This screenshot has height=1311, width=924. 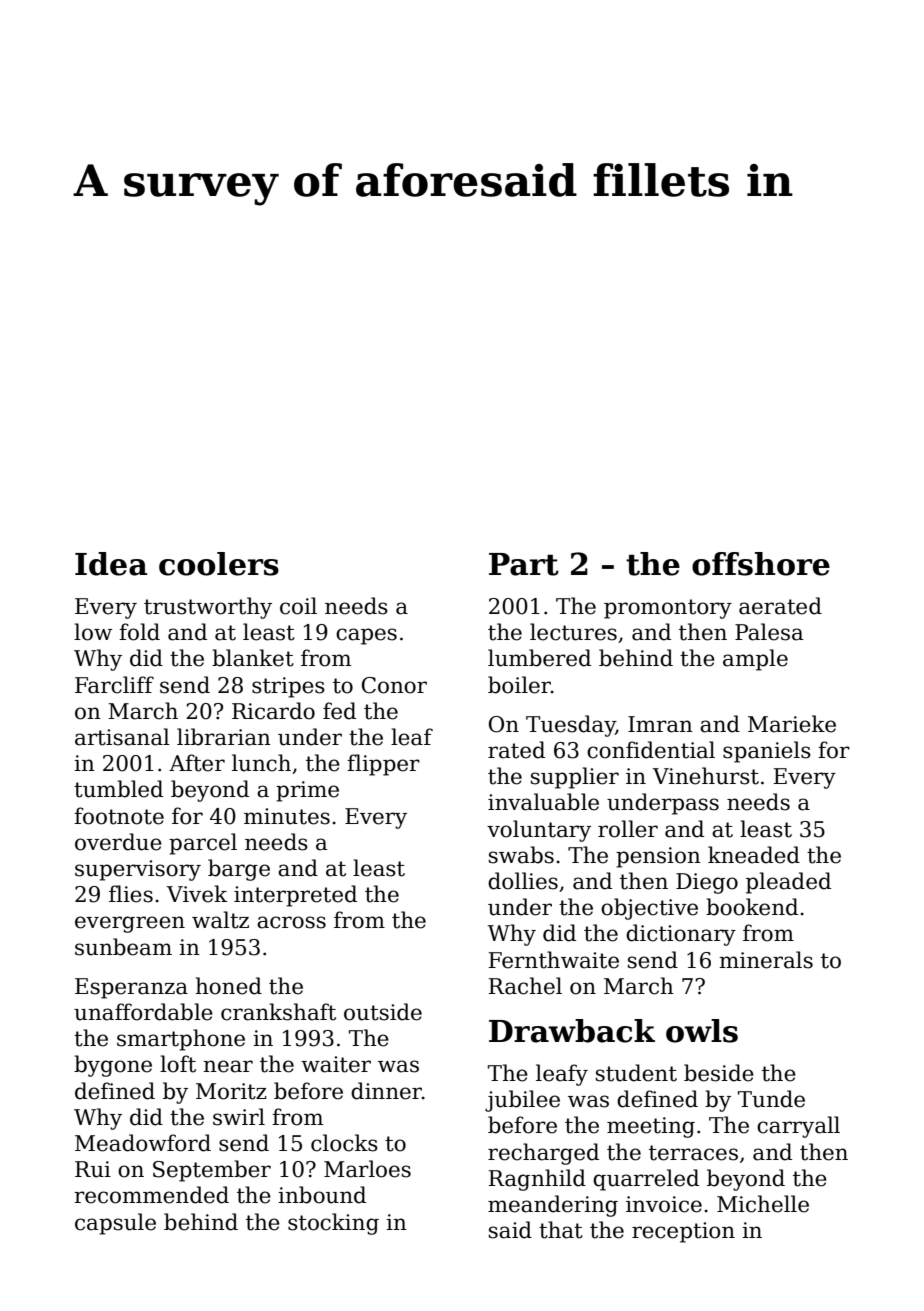 What do you see at coordinates (752, 907) in the screenshot?
I see `bookend` at bounding box center [752, 907].
